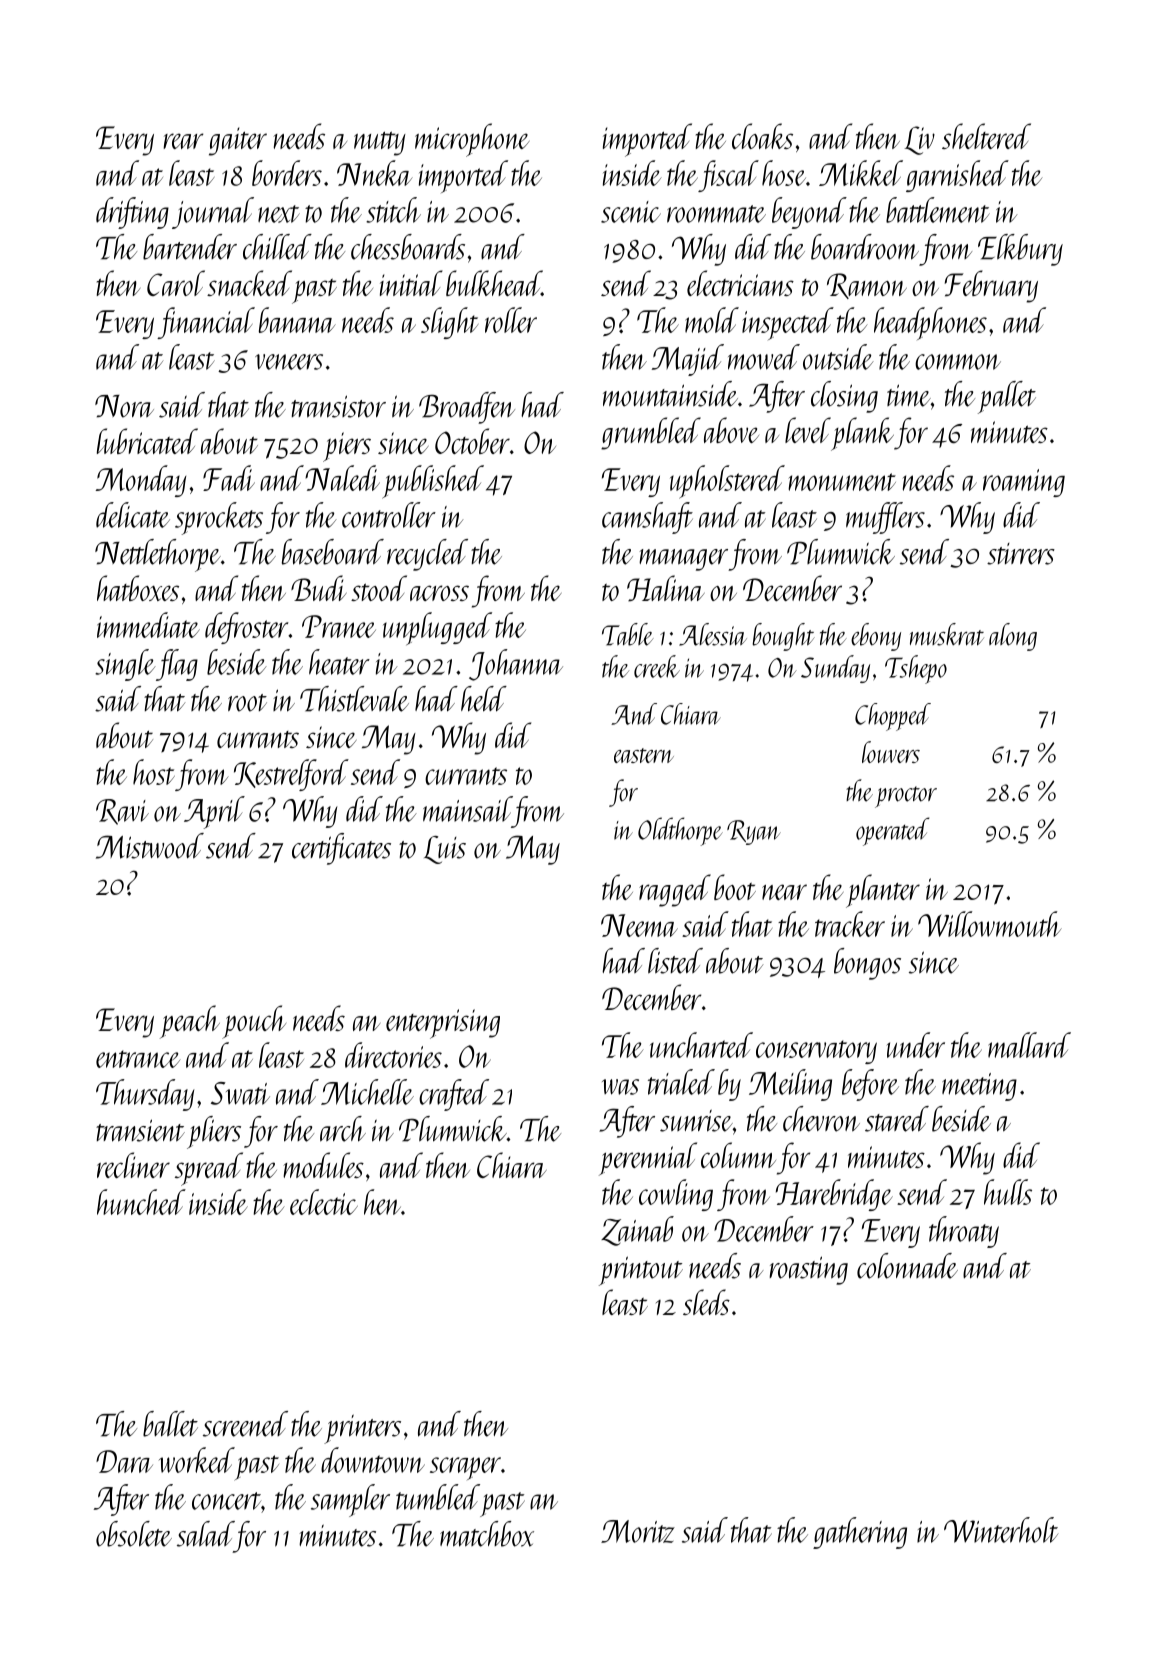 This document has width=1165, height=1654. I want to click on salad, so click(205, 1534).
